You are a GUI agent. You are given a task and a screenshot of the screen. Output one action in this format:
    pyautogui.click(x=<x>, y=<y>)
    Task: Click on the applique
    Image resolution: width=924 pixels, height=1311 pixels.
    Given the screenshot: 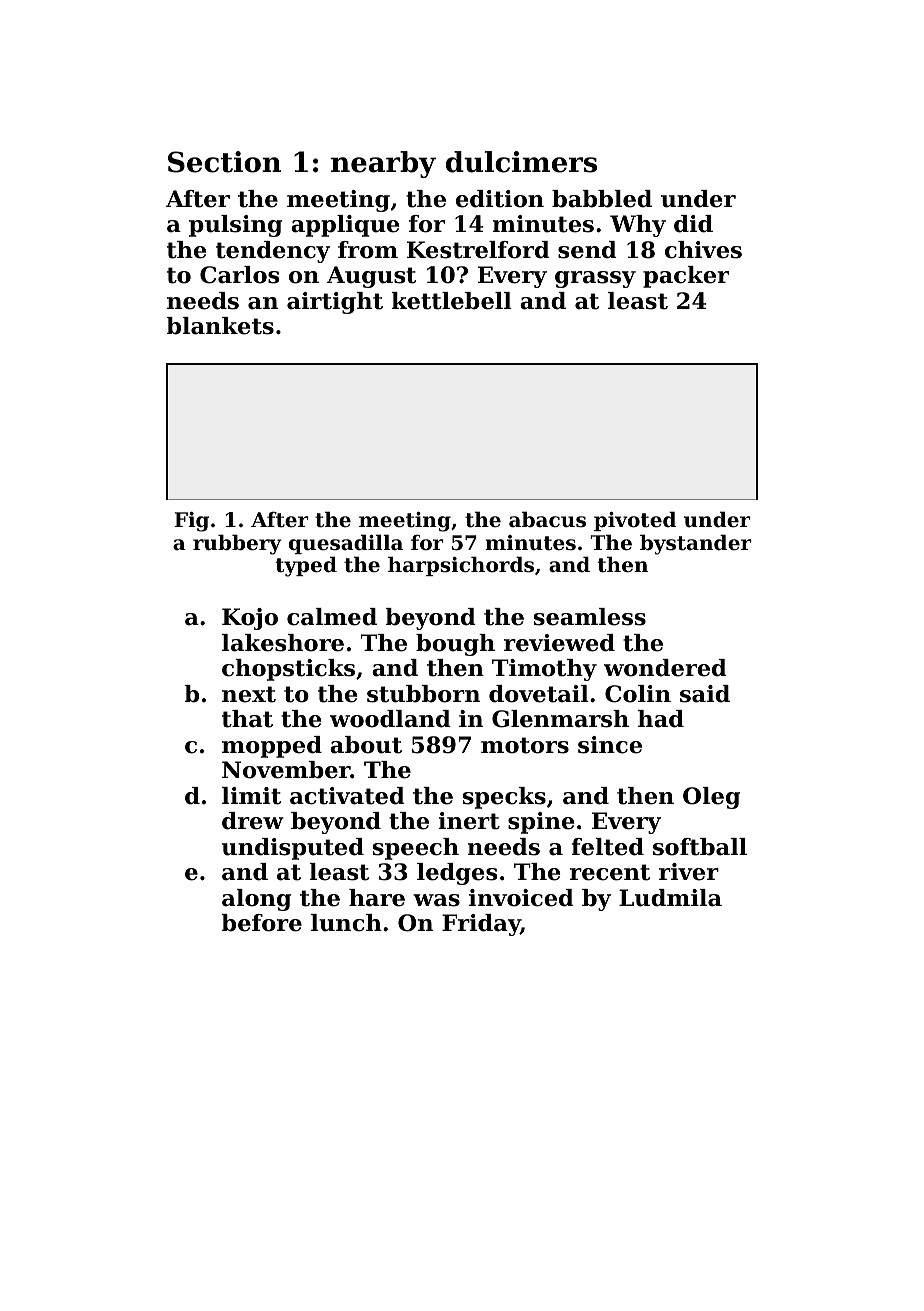 What is the action you would take?
    pyautogui.click(x=345, y=226)
